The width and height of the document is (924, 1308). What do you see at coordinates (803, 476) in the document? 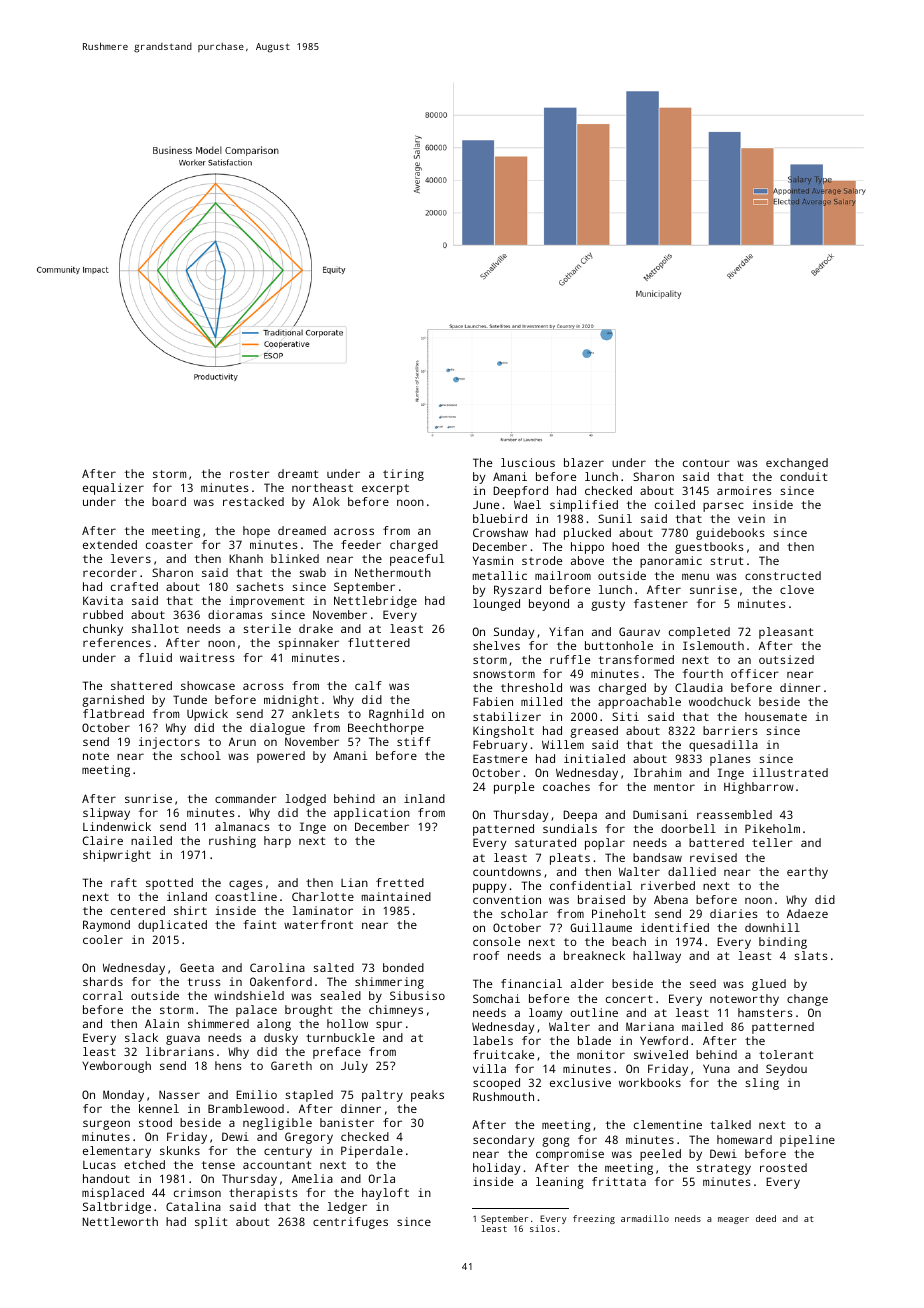
I see `conduit` at bounding box center [803, 476].
